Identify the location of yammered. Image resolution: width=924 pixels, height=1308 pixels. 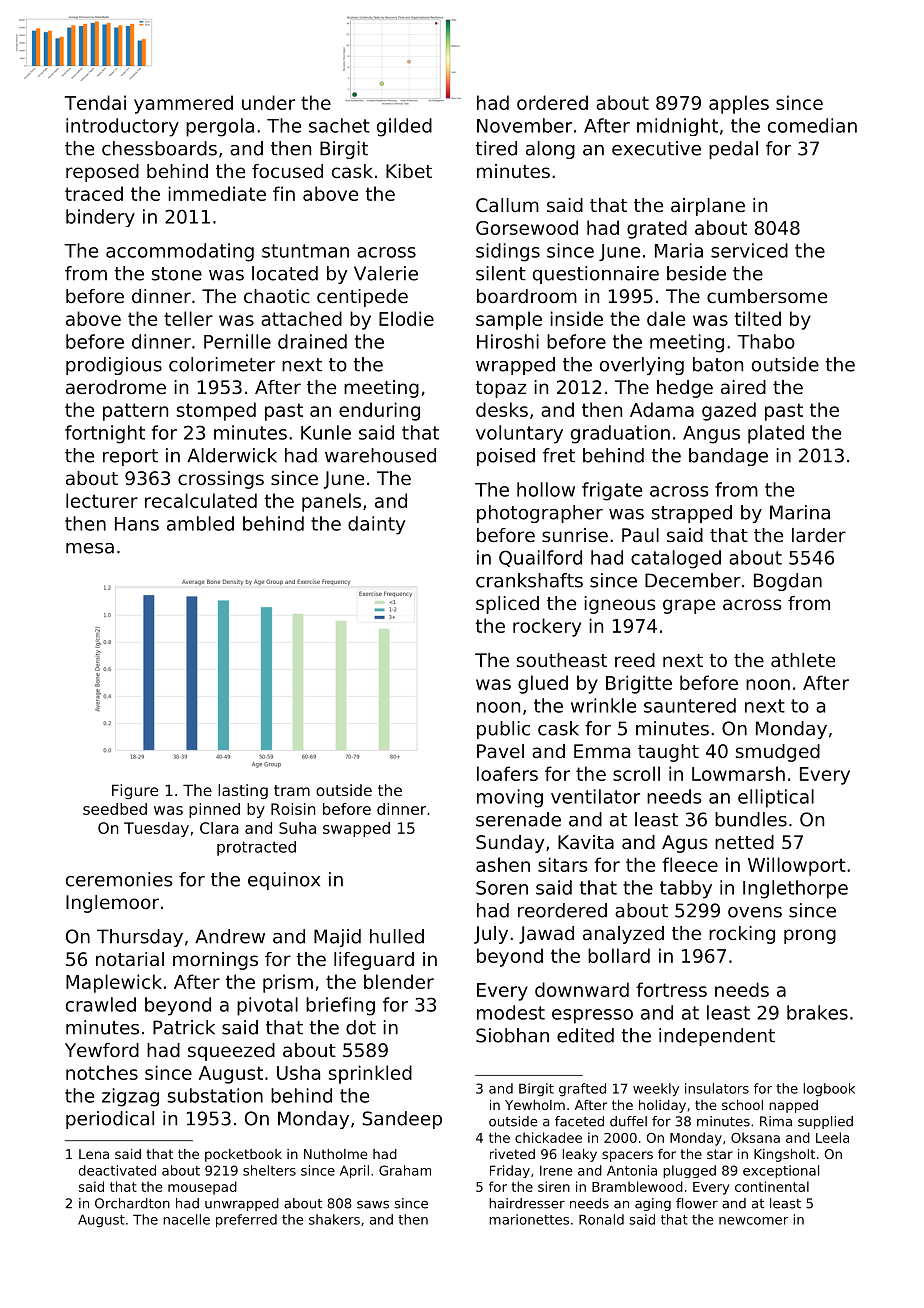
(183, 104).
